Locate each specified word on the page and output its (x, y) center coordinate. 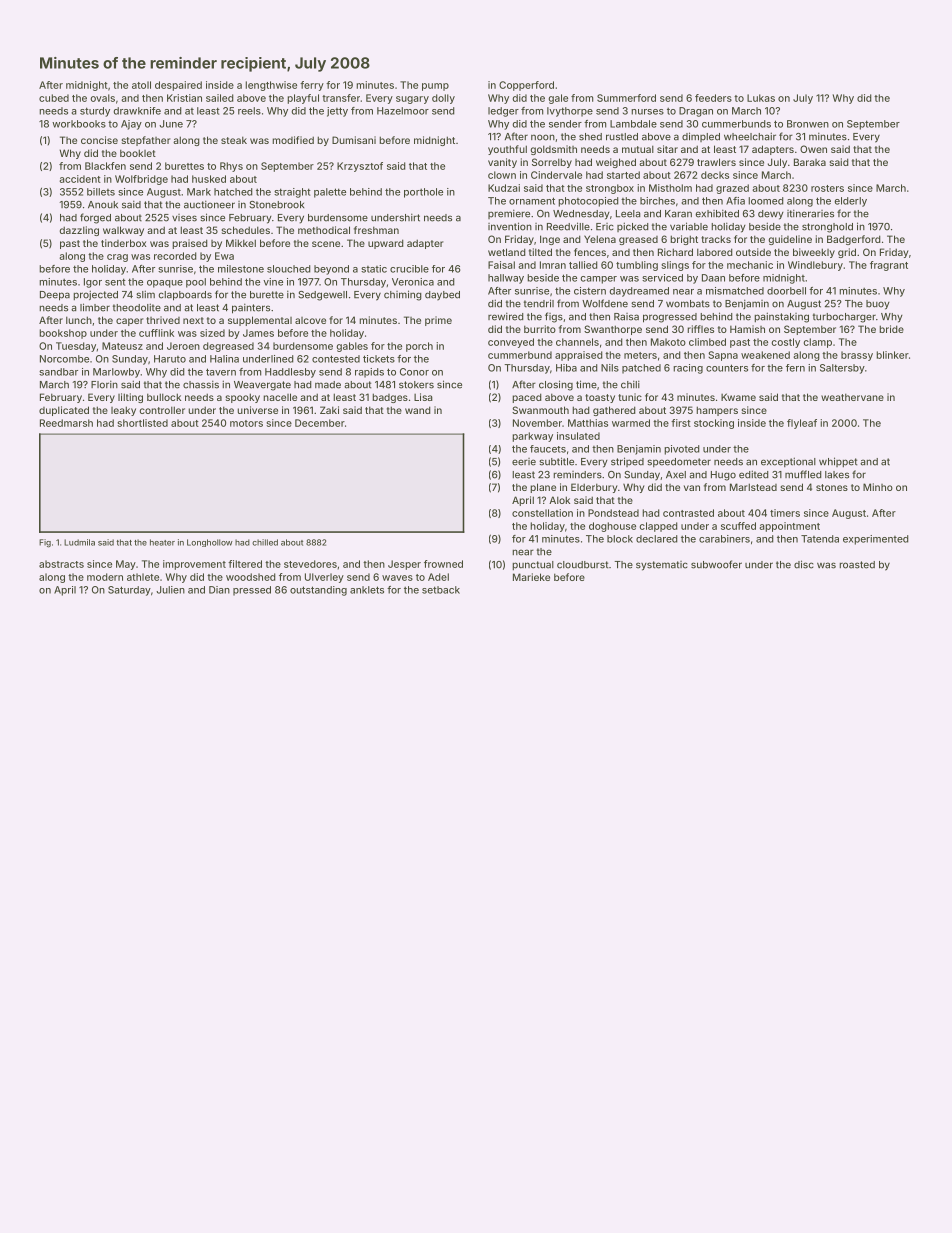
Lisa (423, 397)
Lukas (761, 98)
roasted (857, 565)
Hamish (747, 329)
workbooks (79, 124)
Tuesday (76, 347)
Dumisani (354, 140)
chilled (265, 542)
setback (441, 590)
